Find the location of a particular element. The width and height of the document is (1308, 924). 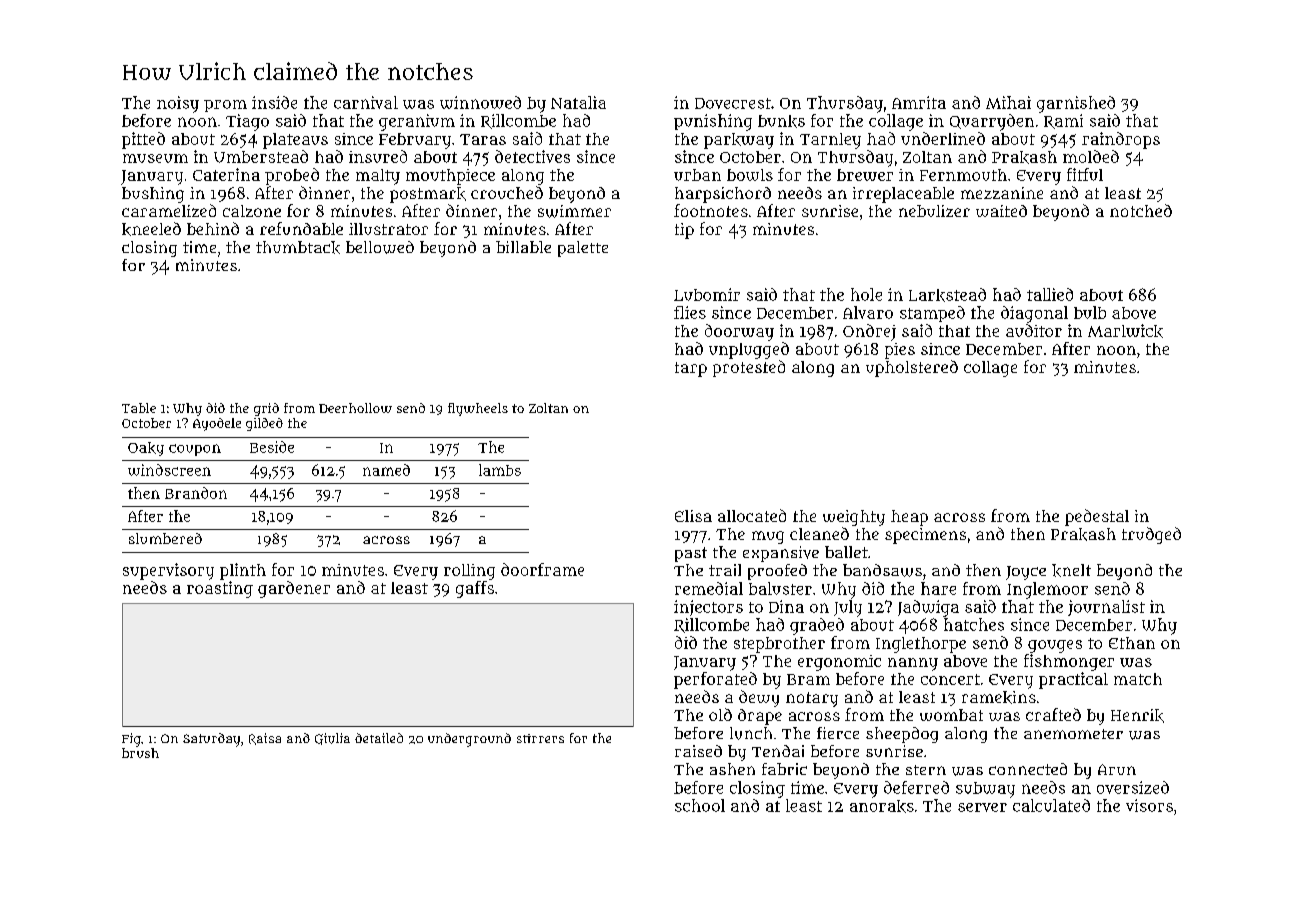

Ayodele is located at coordinates (217, 424).
